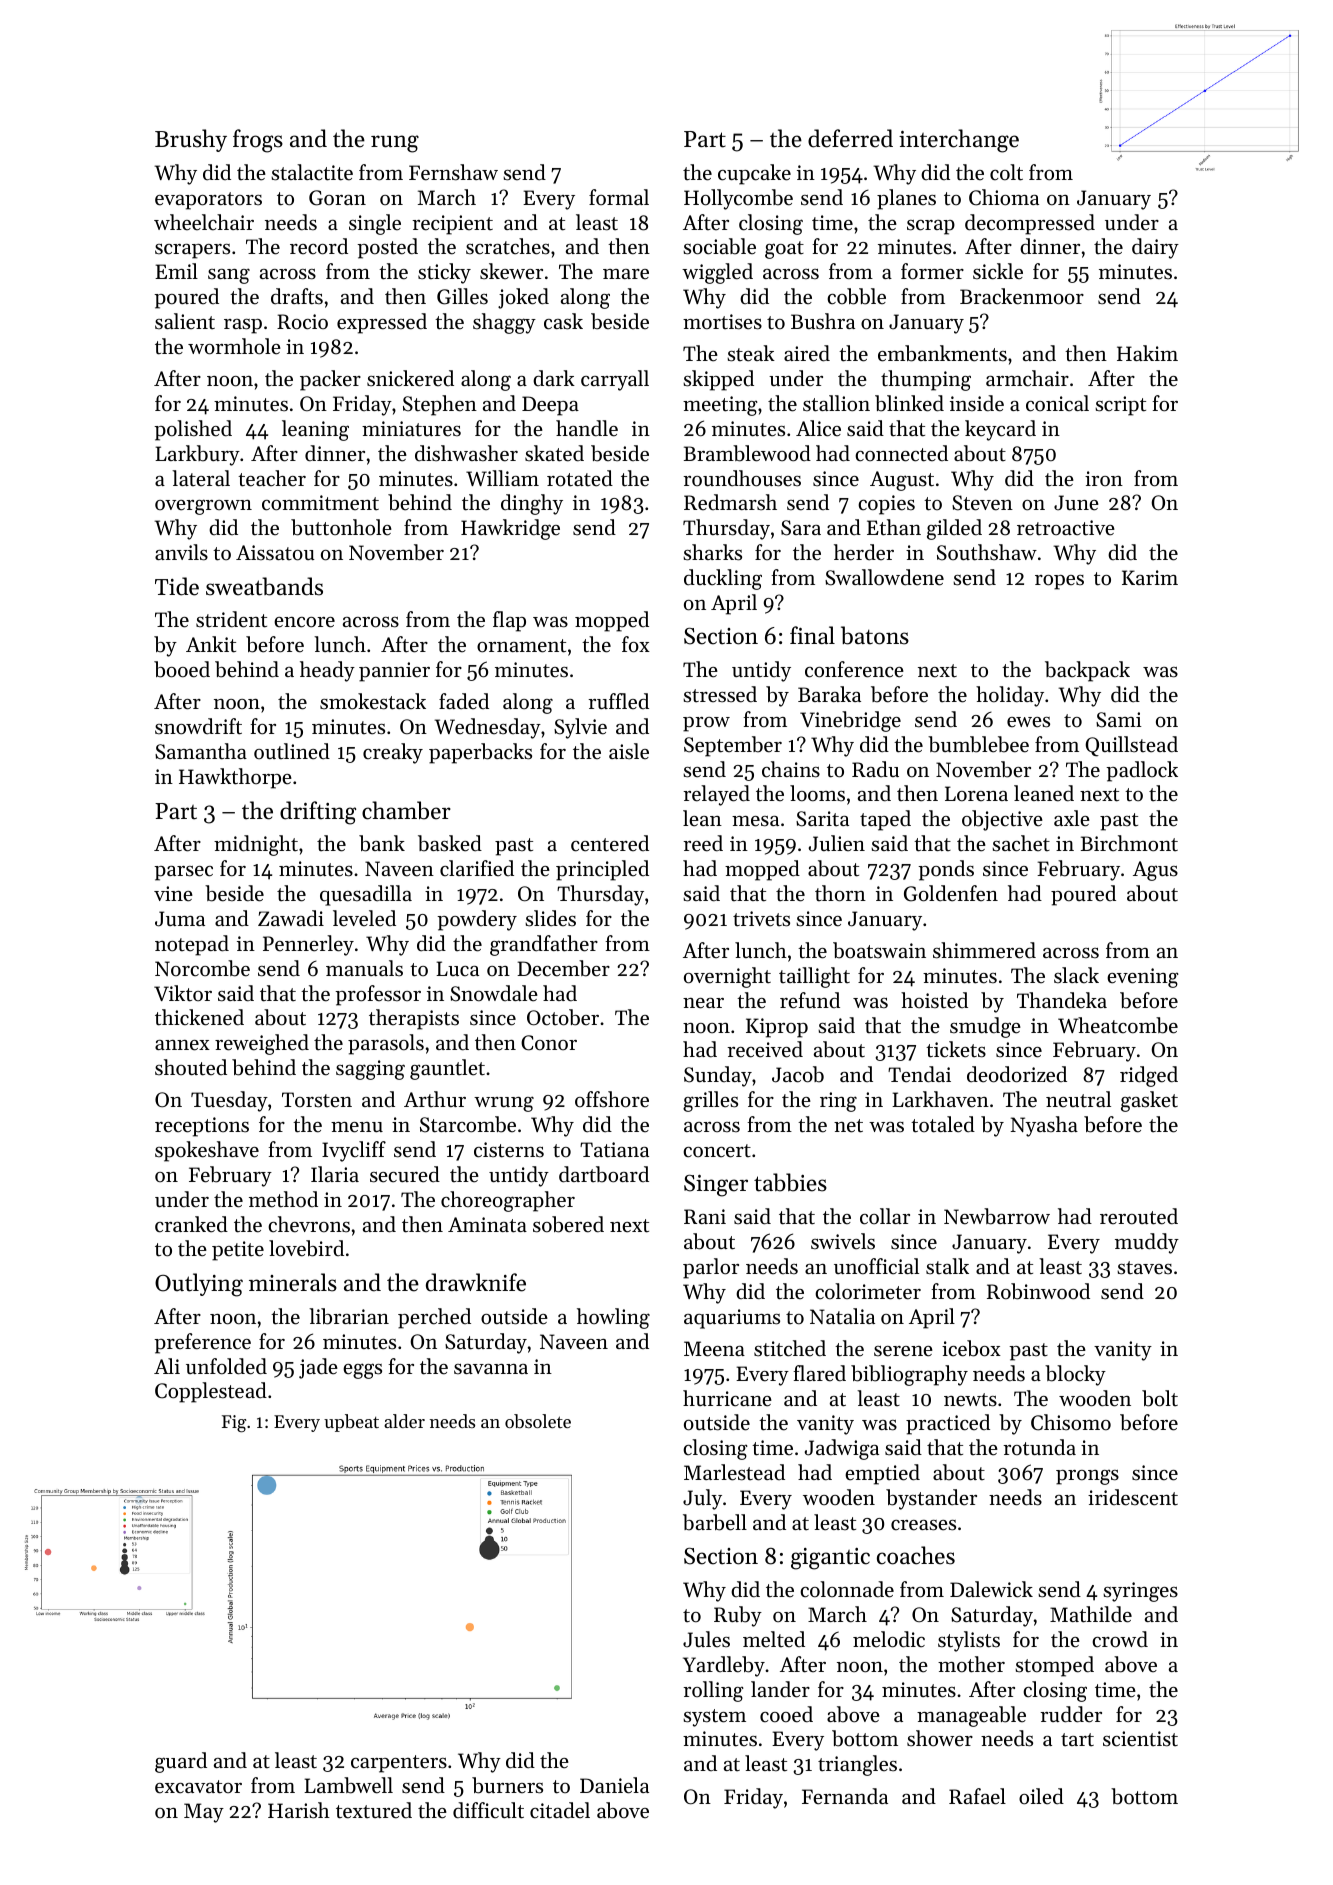 The image size is (1333, 1885). What do you see at coordinates (299, 1810) in the screenshot?
I see `Harish` at bounding box center [299, 1810].
